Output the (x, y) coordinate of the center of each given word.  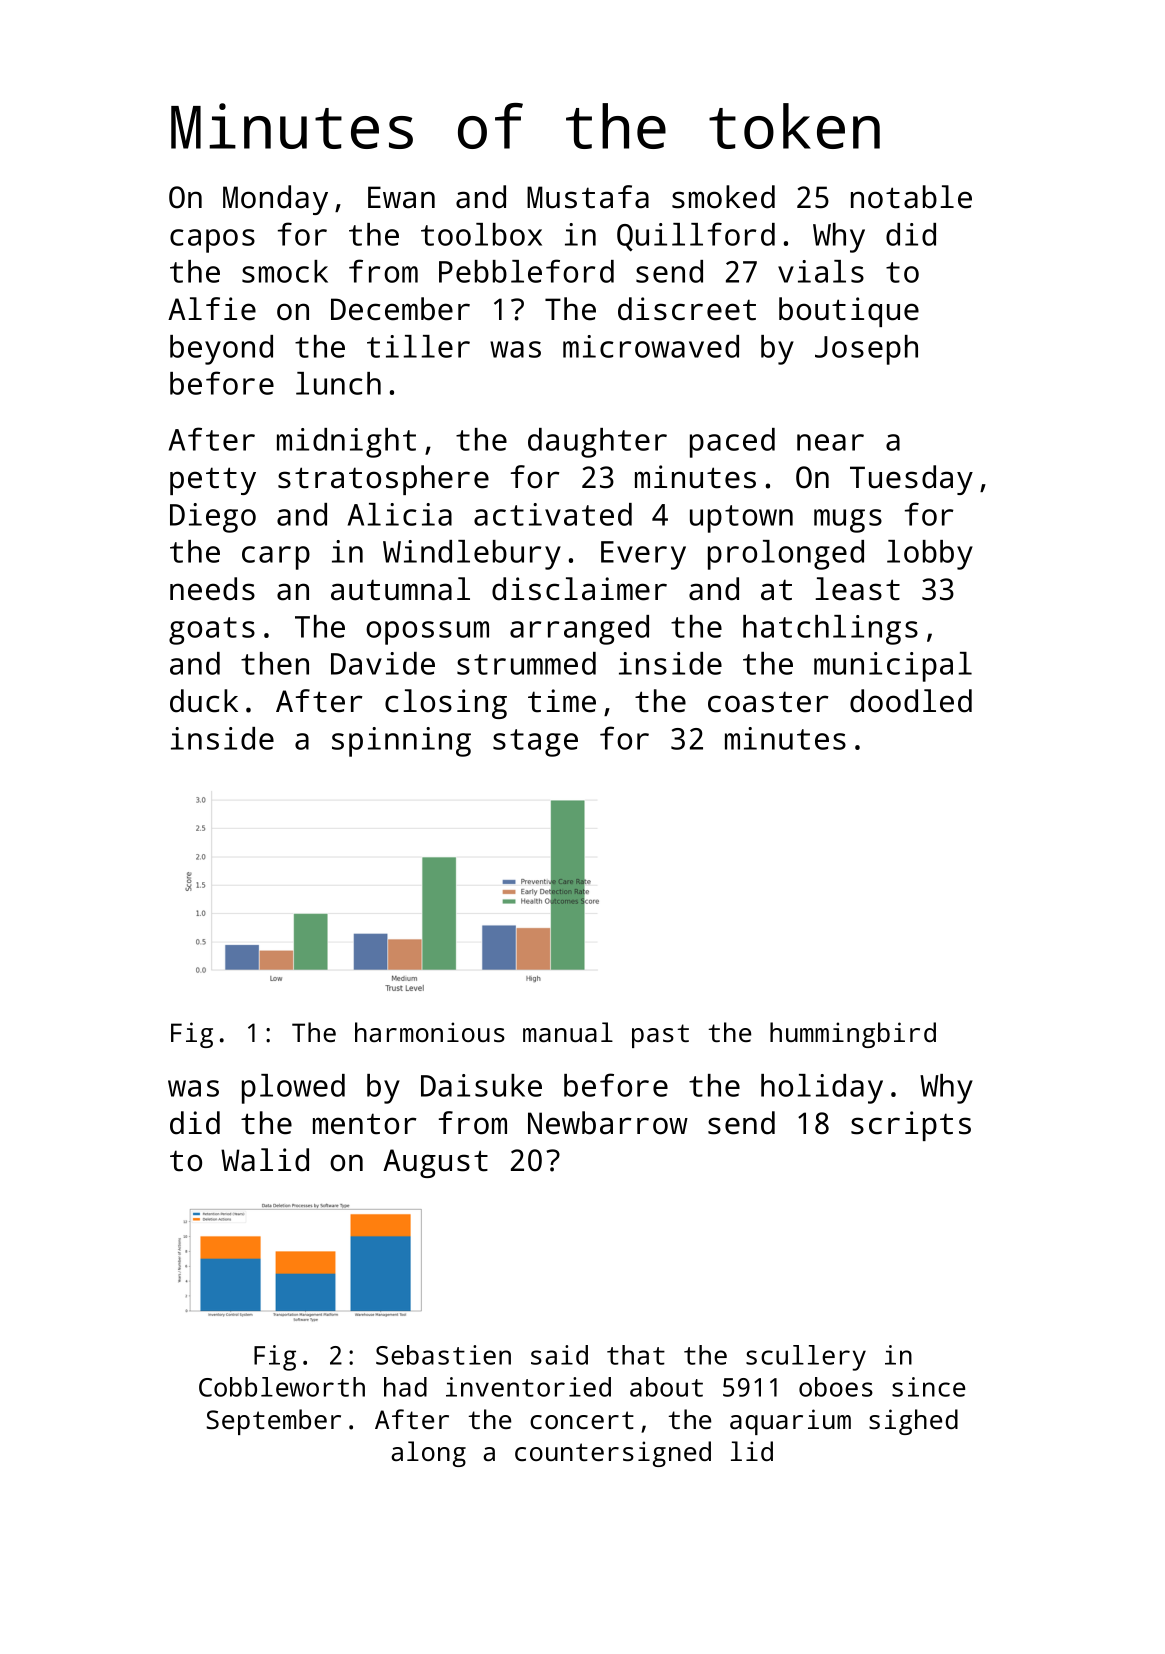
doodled (911, 701)
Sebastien (443, 1355)
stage (535, 743)
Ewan (401, 197)
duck (204, 701)
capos (212, 241)
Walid (265, 1160)
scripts (911, 1126)
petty (213, 481)
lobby (930, 555)
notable (911, 197)
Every (643, 555)
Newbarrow (608, 1123)
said (559, 1355)
